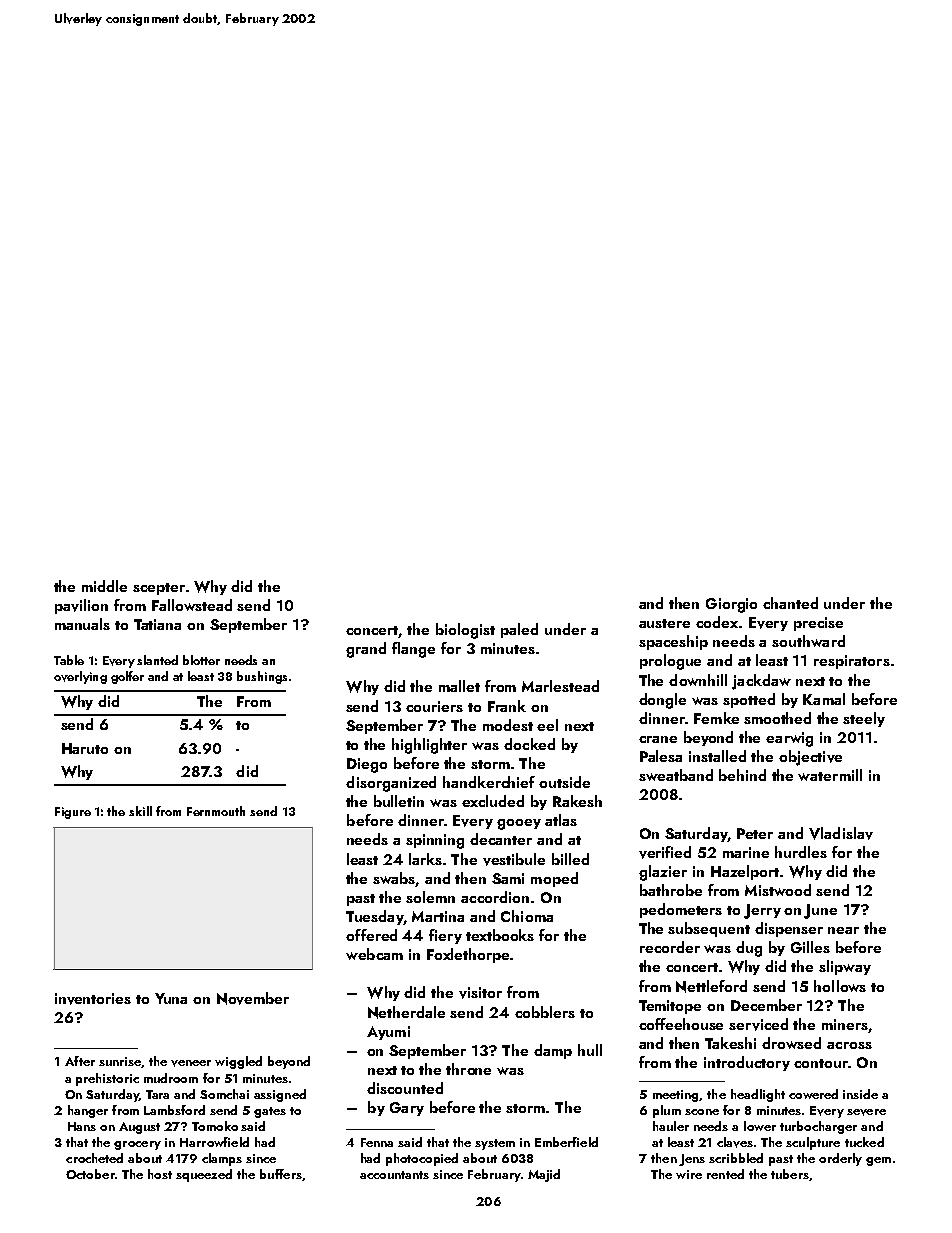 Image resolution: width=952 pixels, height=1233 pixels. I want to click on skill, so click(140, 811).
